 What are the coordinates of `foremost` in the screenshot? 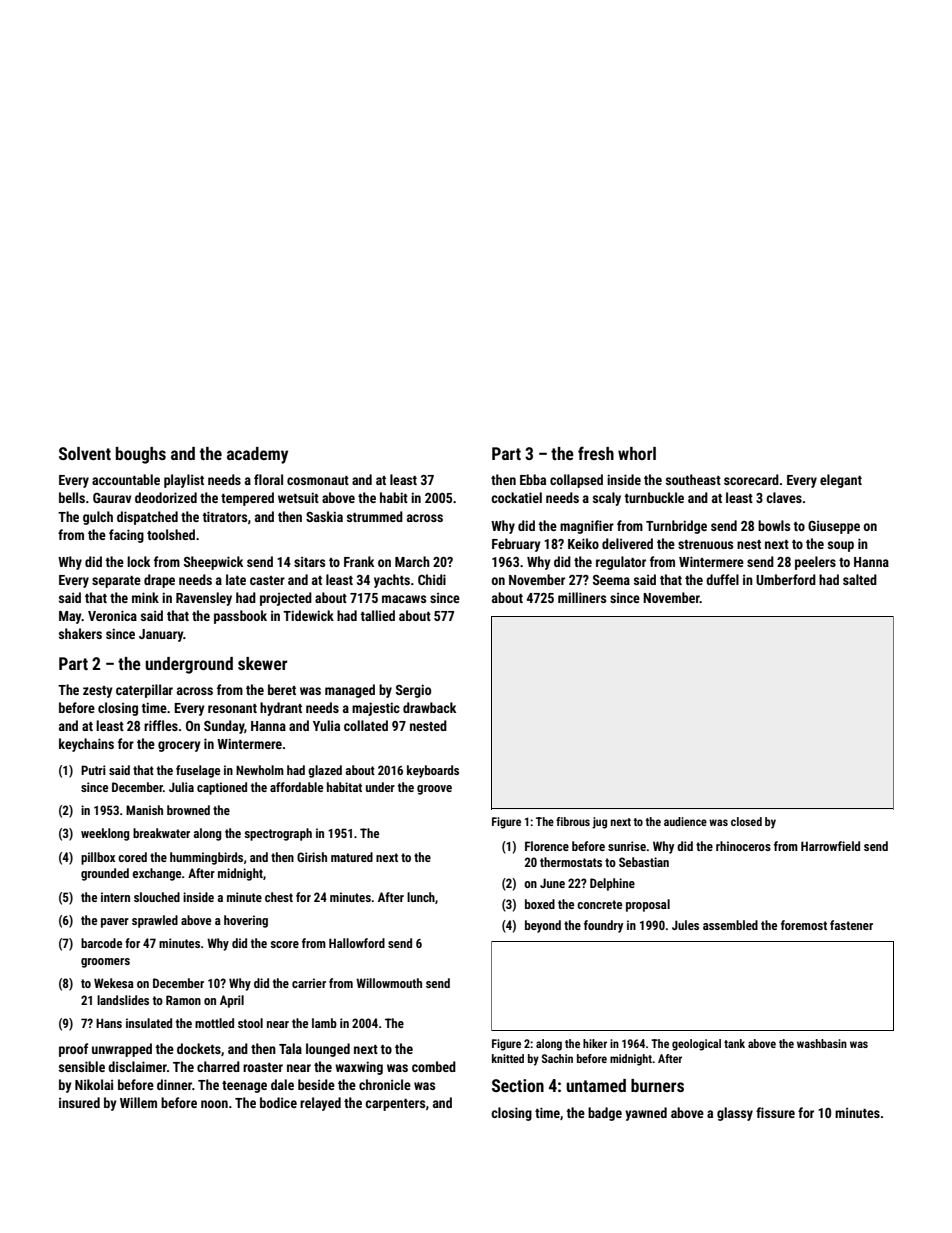 It's located at (804, 925).
